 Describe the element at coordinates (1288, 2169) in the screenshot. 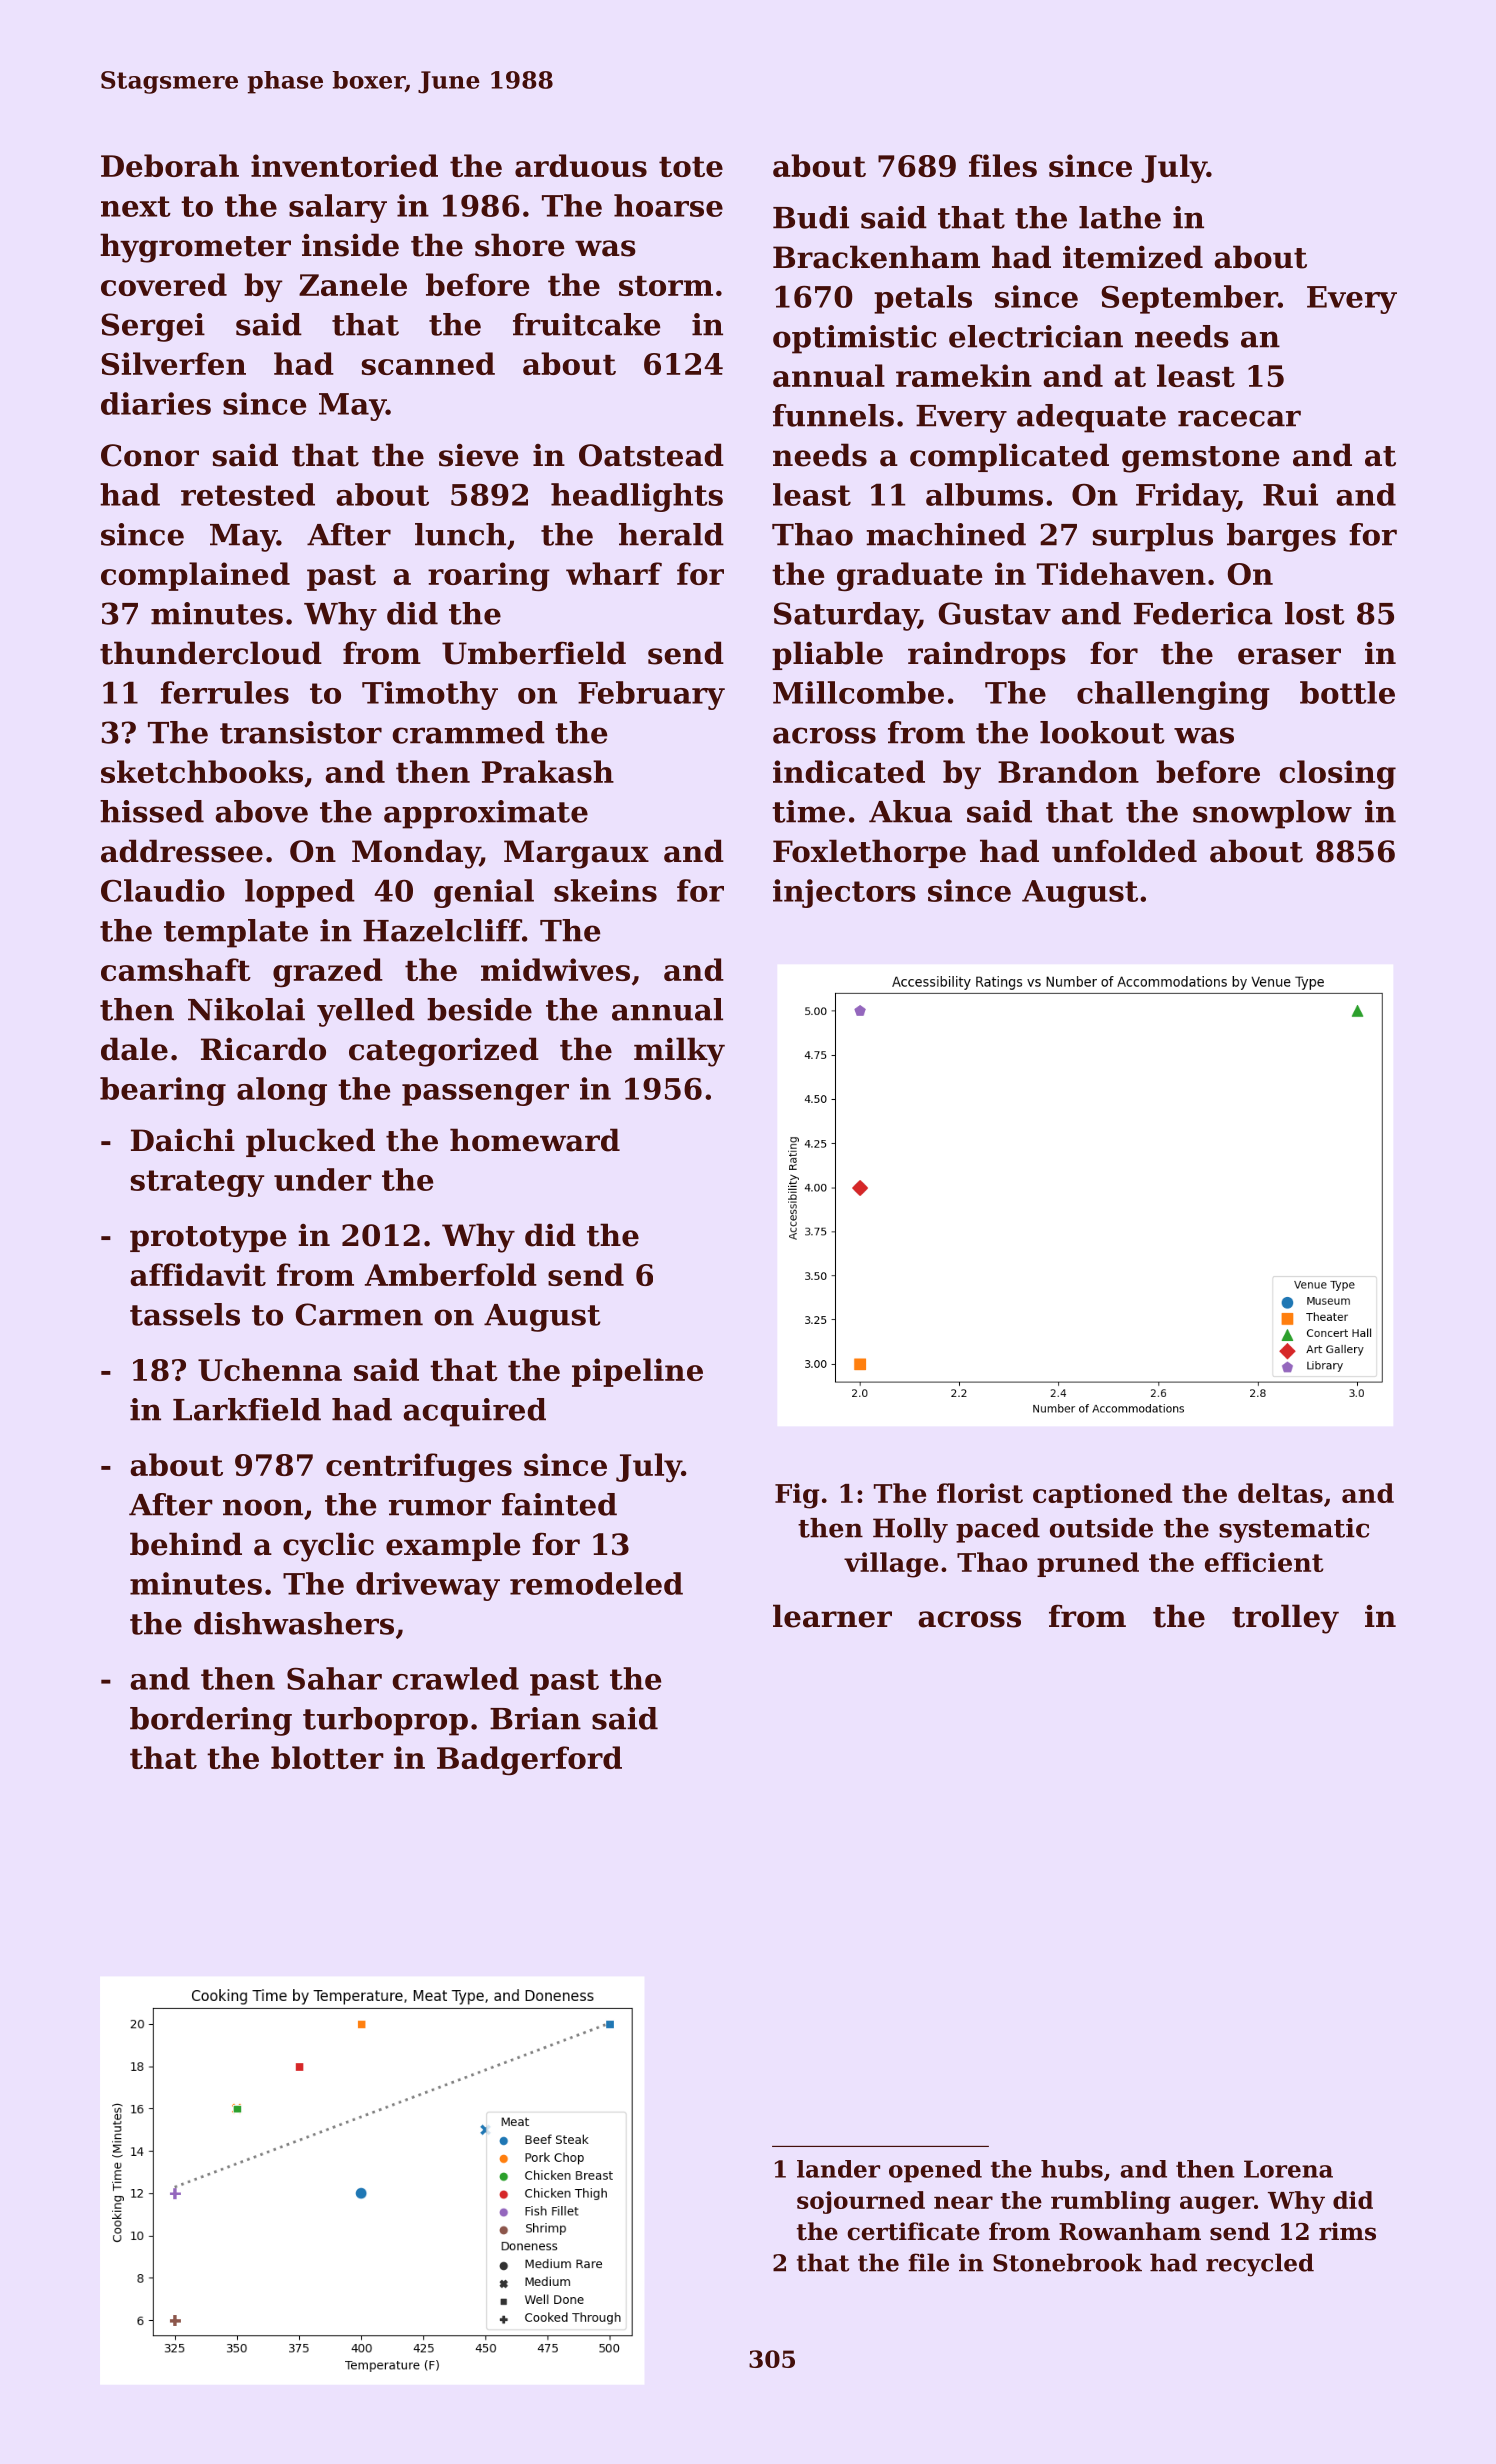

I see `Lorena` at that location.
